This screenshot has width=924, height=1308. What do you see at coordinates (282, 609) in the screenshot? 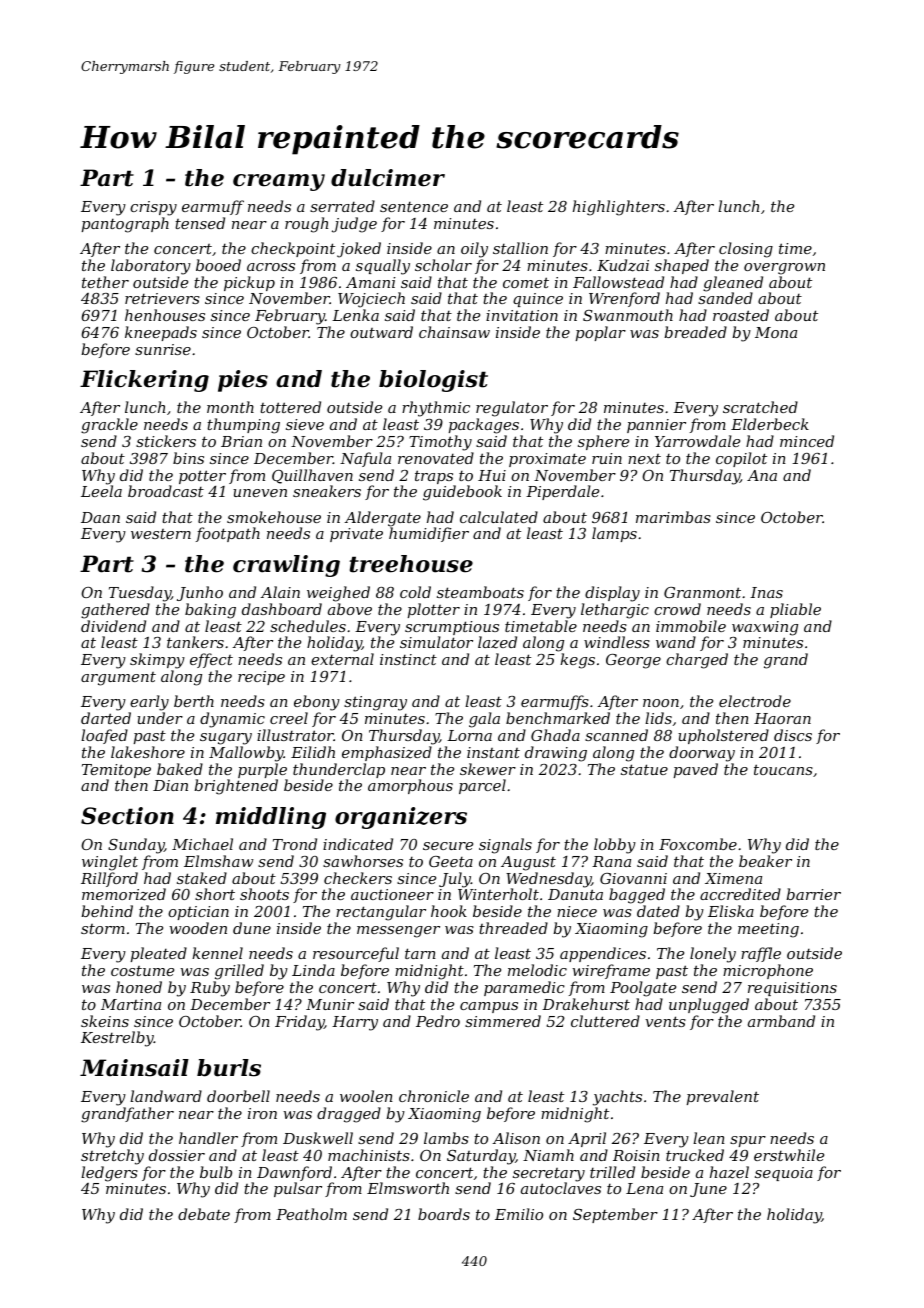
I see `dashboard` at bounding box center [282, 609].
